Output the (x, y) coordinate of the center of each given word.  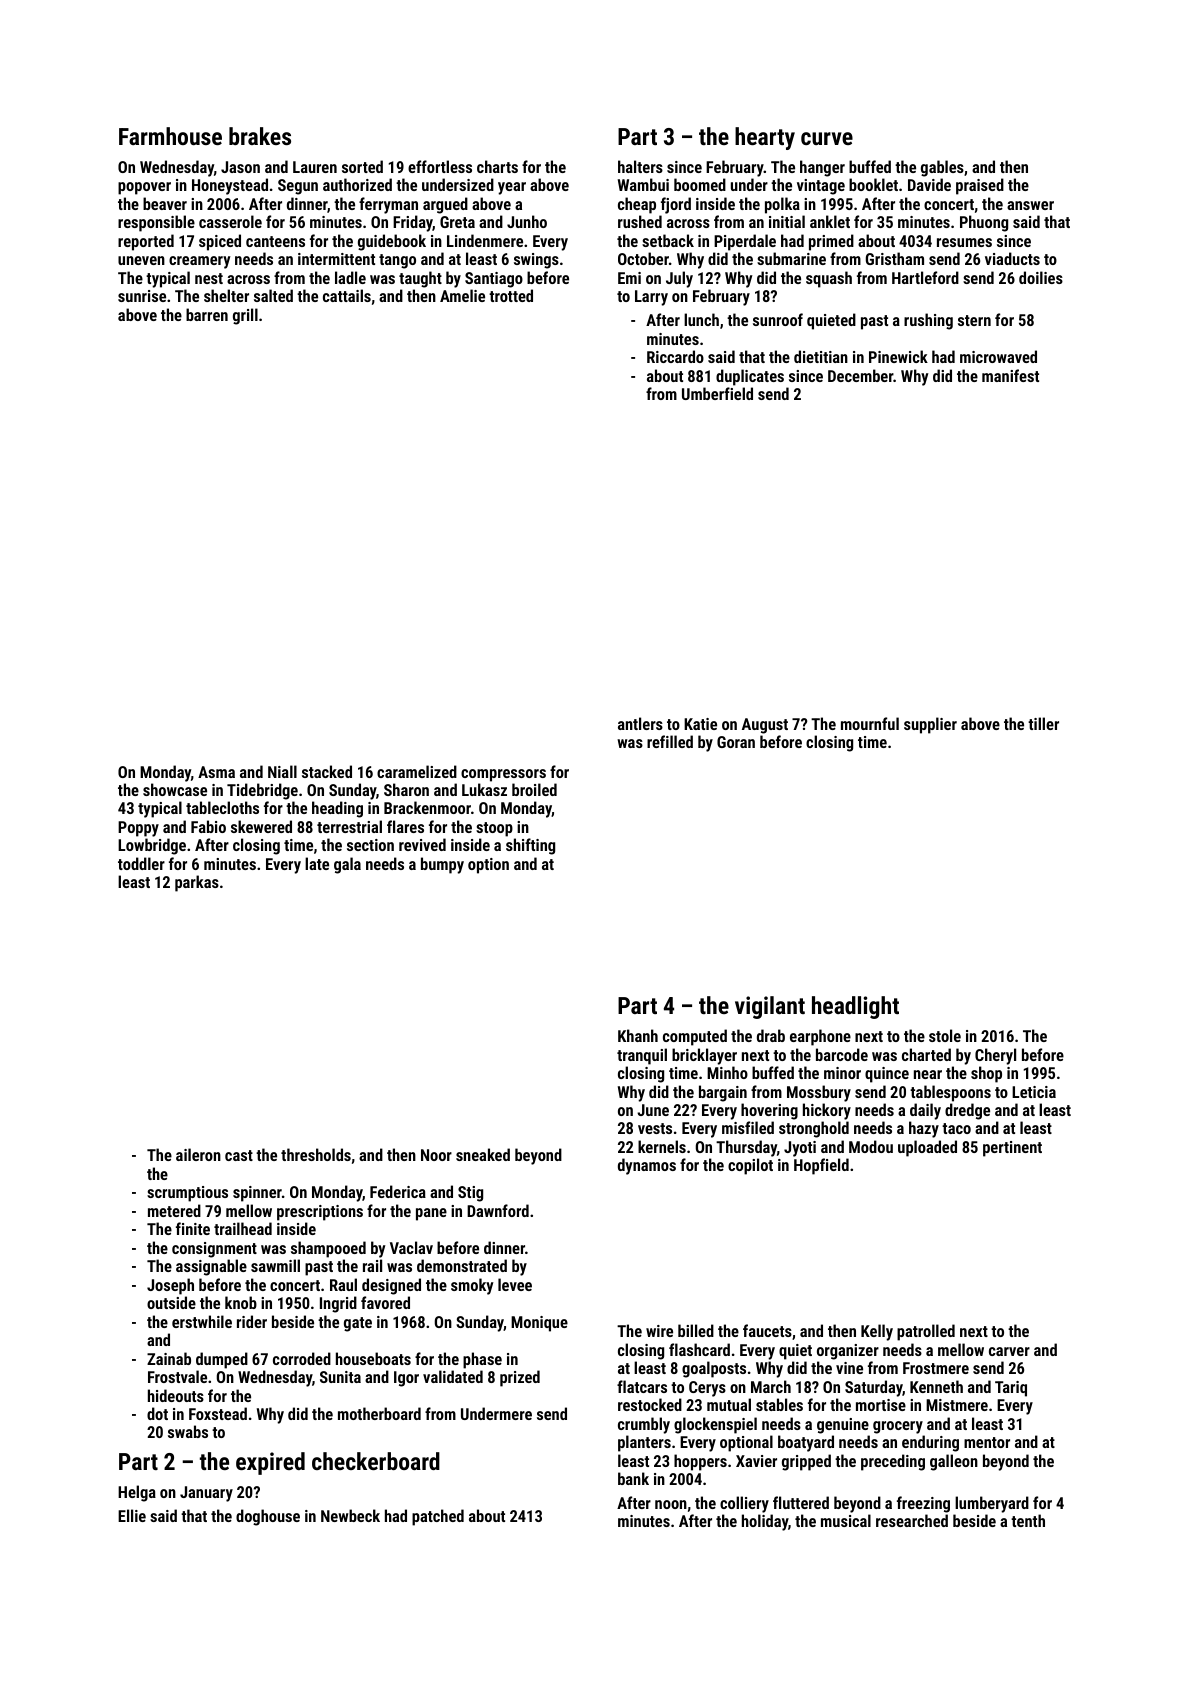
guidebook (392, 242)
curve (827, 138)
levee (515, 1284)
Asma (216, 772)
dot (157, 1413)
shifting (530, 846)
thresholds (316, 1154)
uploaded (927, 1148)
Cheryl (995, 1056)
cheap (637, 205)
